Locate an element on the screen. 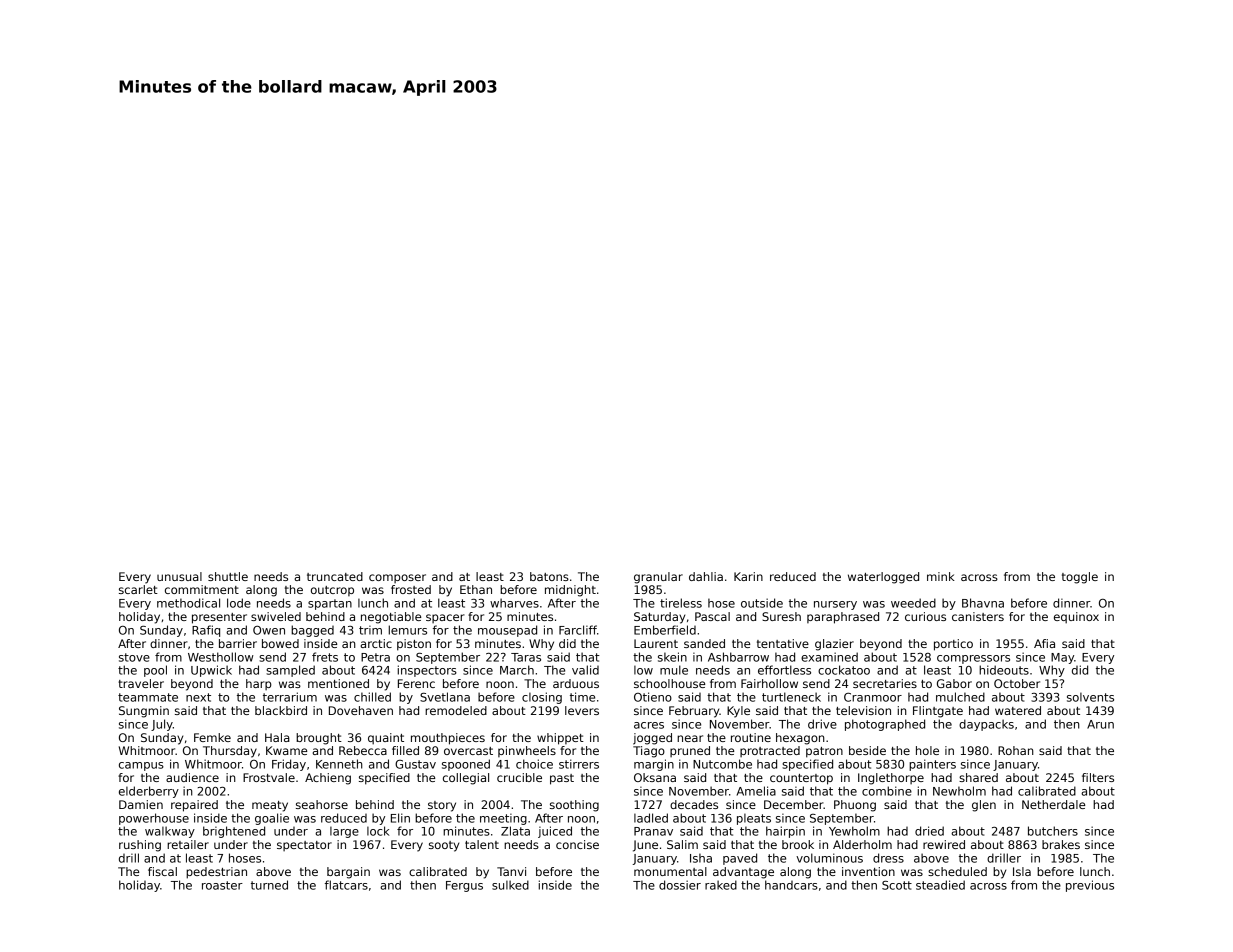 Image resolution: width=1233 pixels, height=952 pixels. Zlata is located at coordinates (515, 831).
